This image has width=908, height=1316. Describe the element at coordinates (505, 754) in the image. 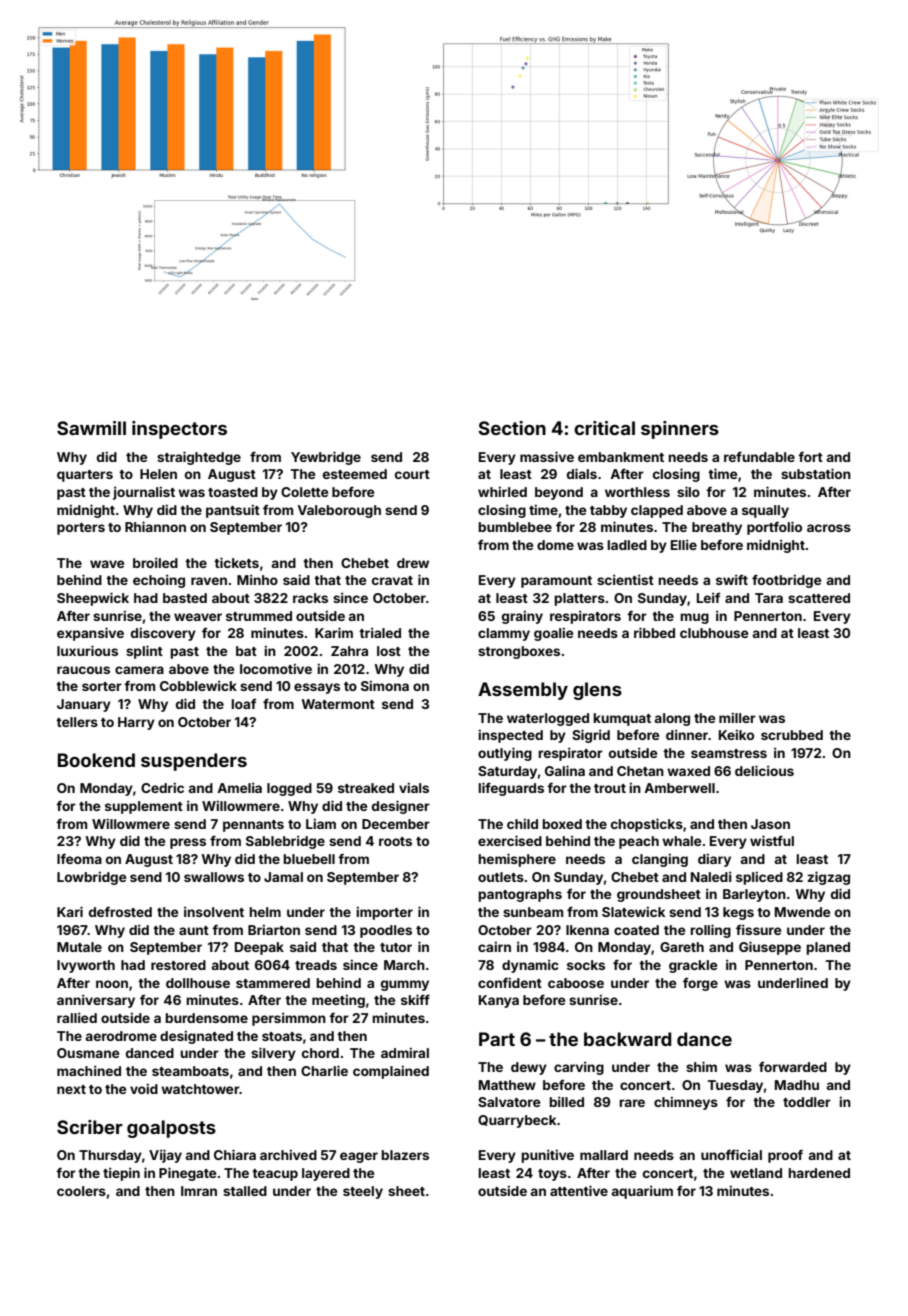

I see `outlying` at that location.
